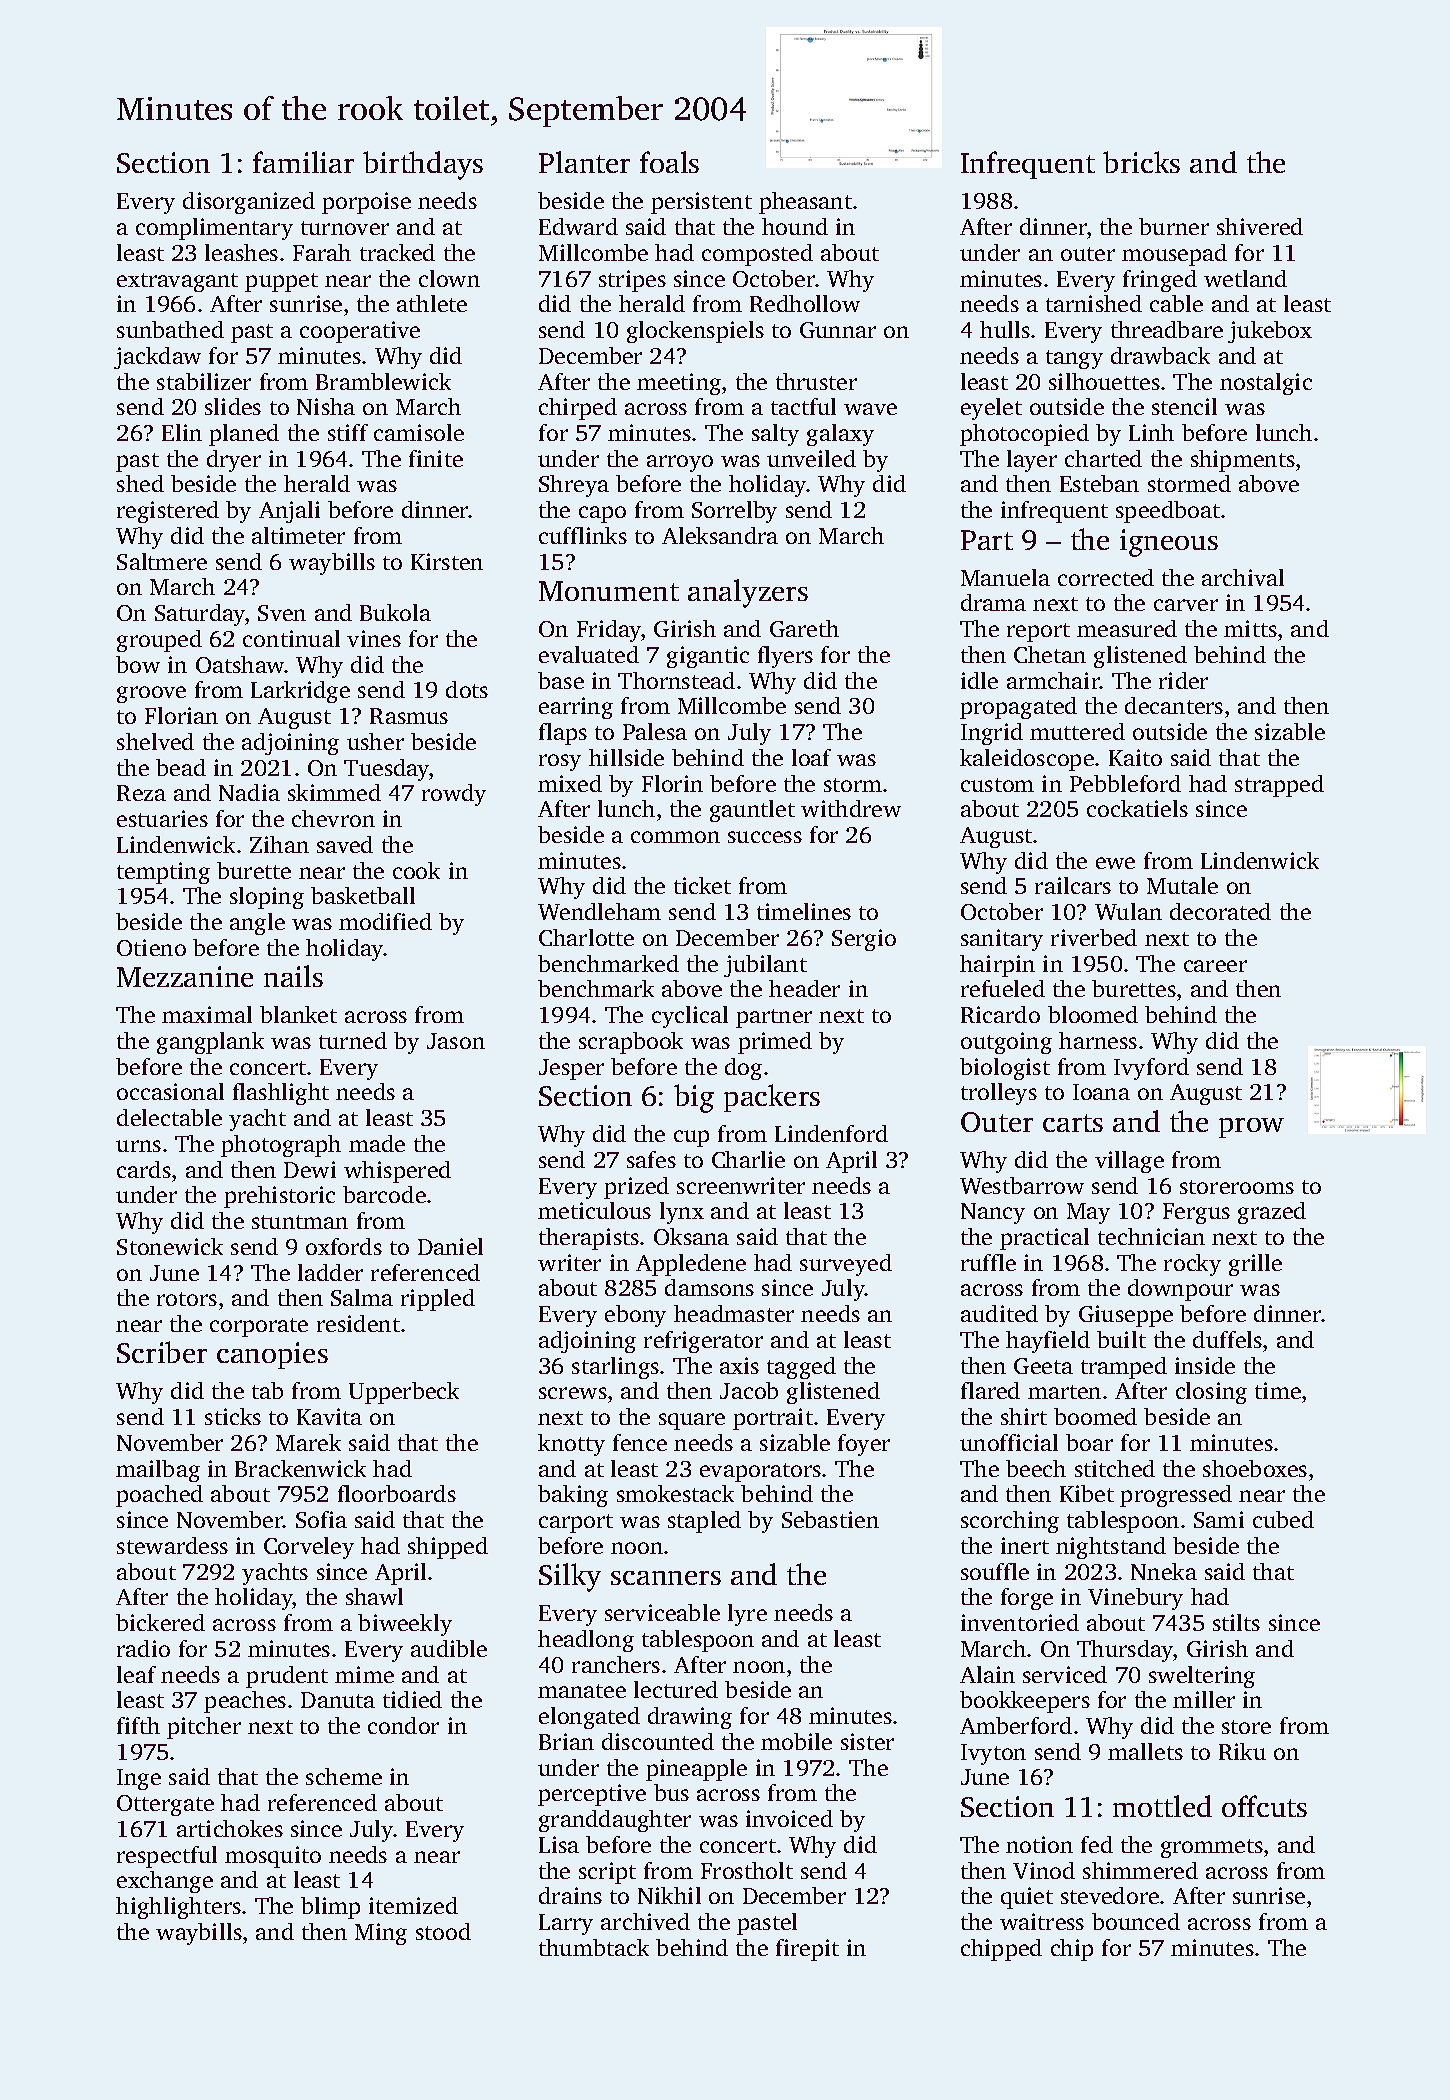 Image resolution: width=1450 pixels, height=2100 pixels. What do you see at coordinates (1042, 1921) in the screenshot?
I see `waitress` at bounding box center [1042, 1921].
